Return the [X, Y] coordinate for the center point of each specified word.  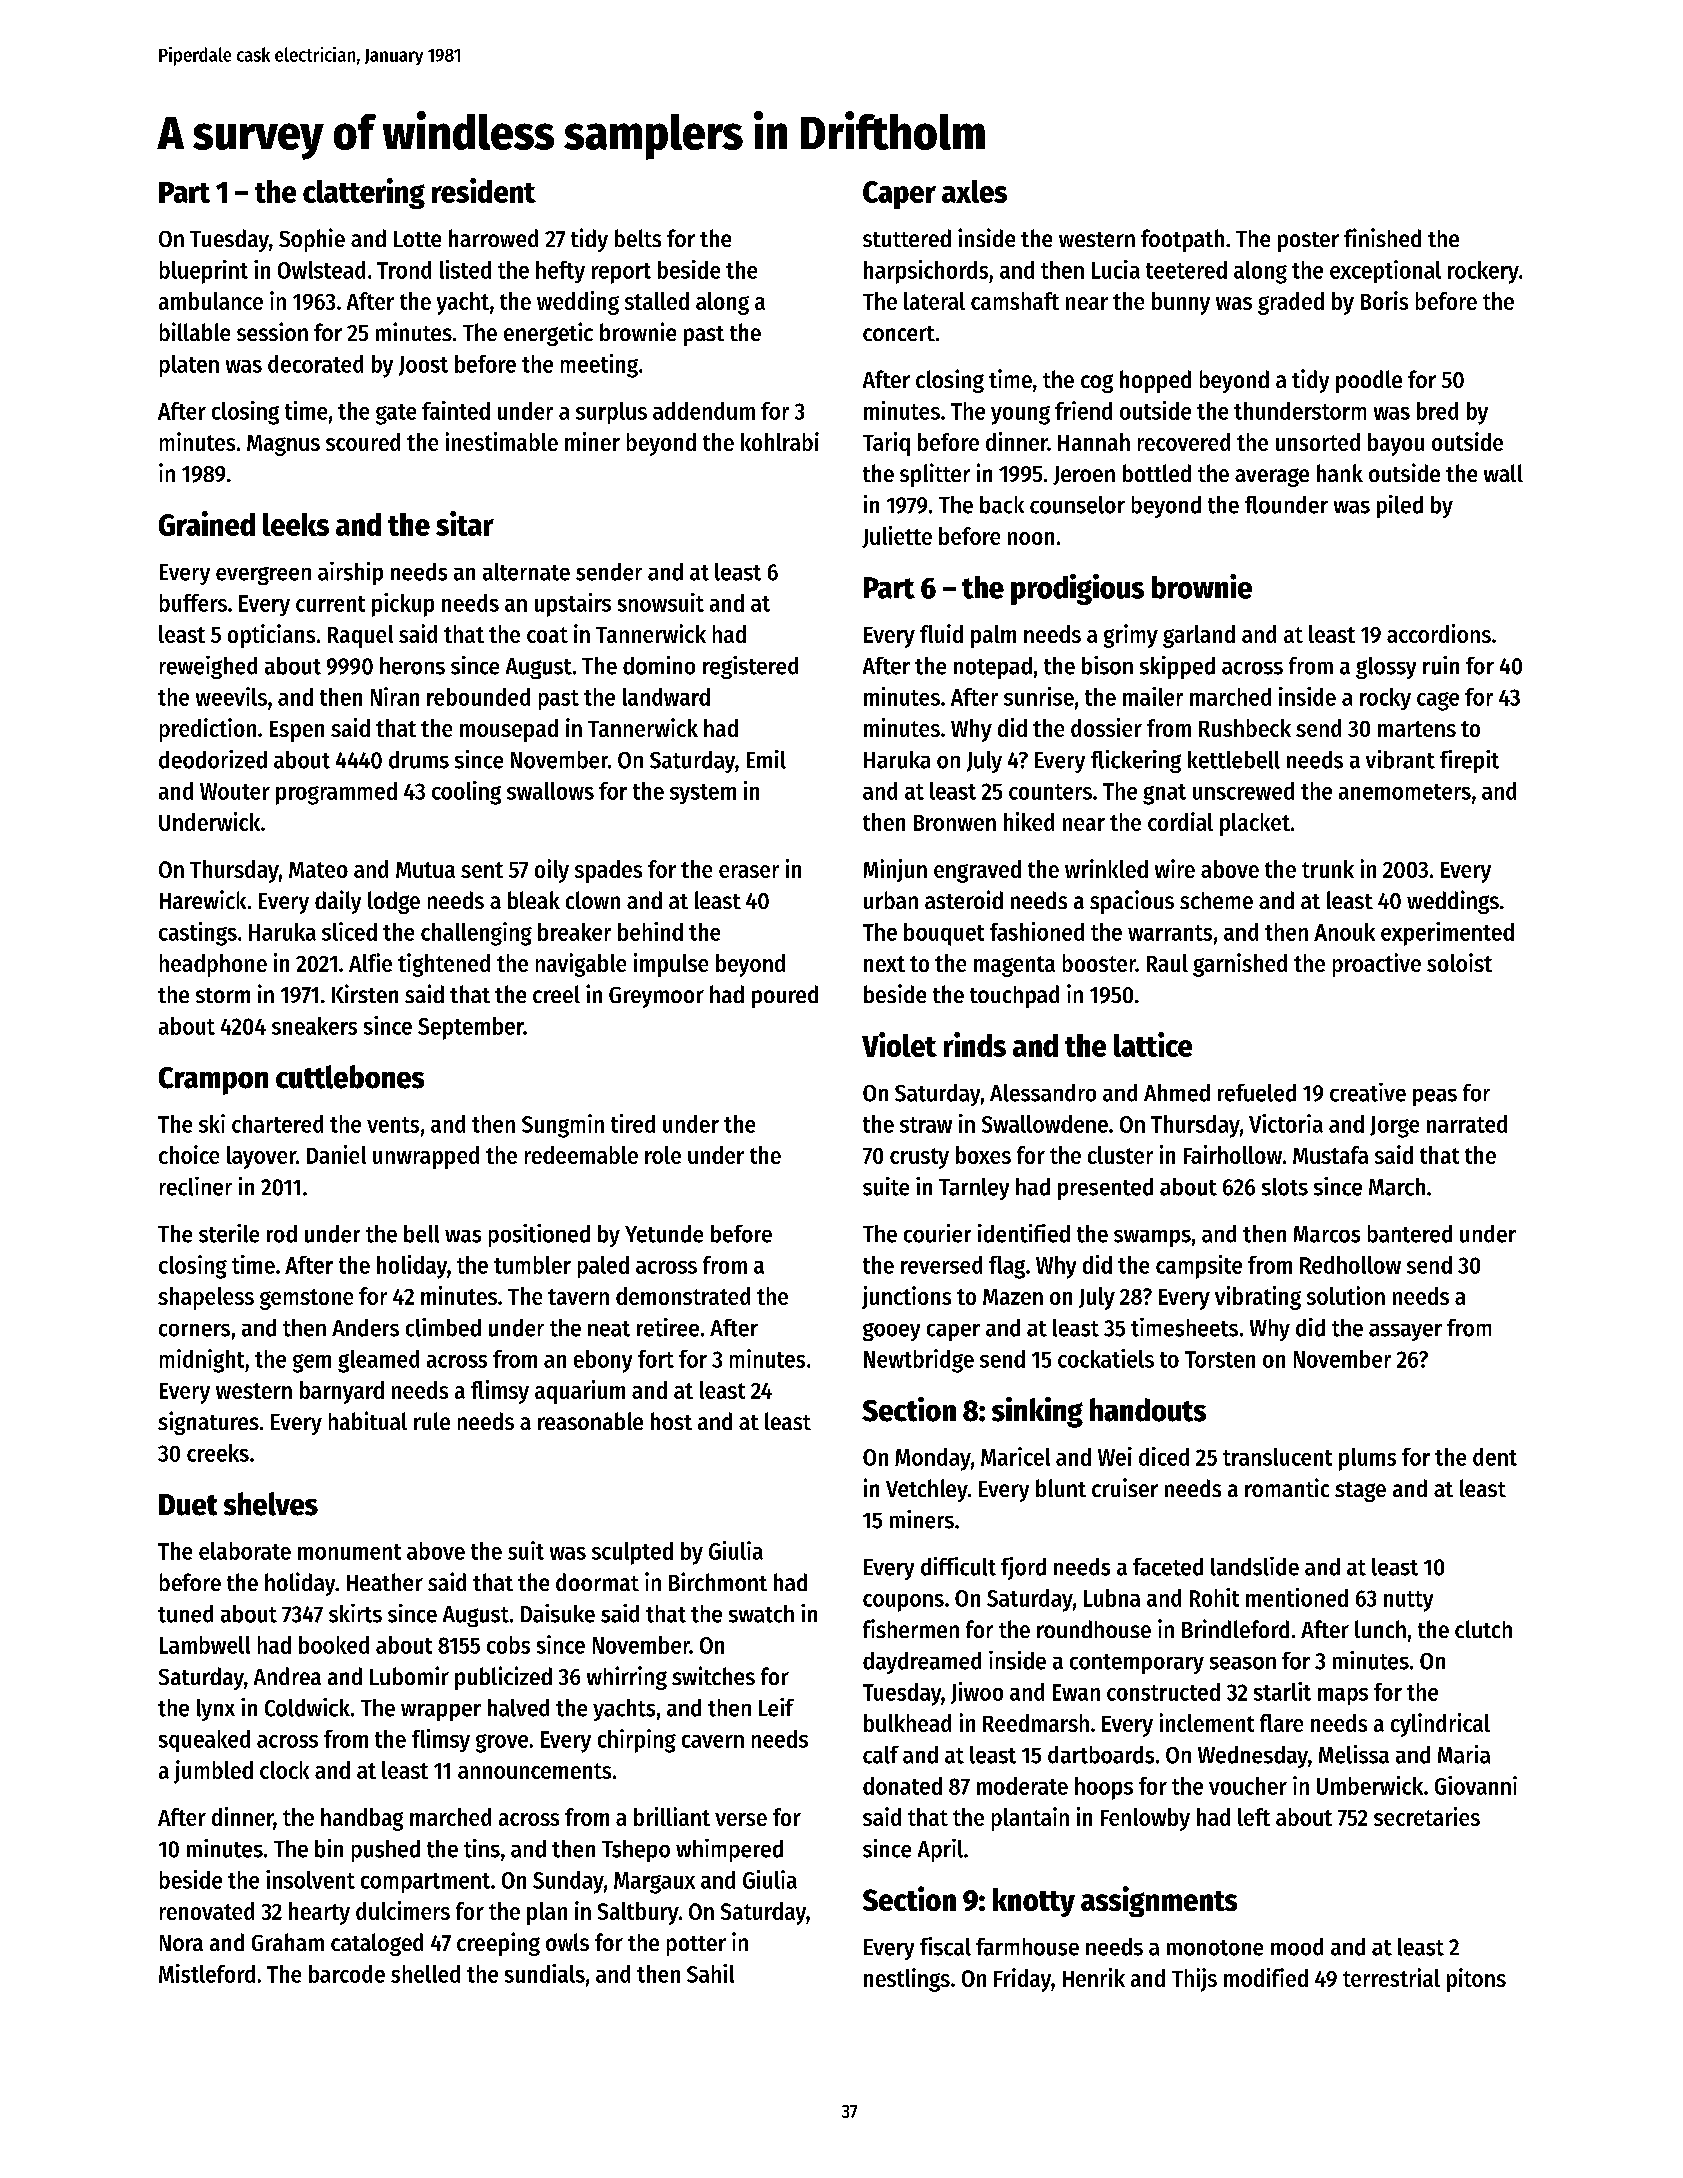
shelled [425, 1974]
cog [1097, 383]
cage [1438, 701]
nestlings [907, 1980]
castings [198, 934]
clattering [364, 193]
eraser [749, 871]
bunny [1181, 303]
